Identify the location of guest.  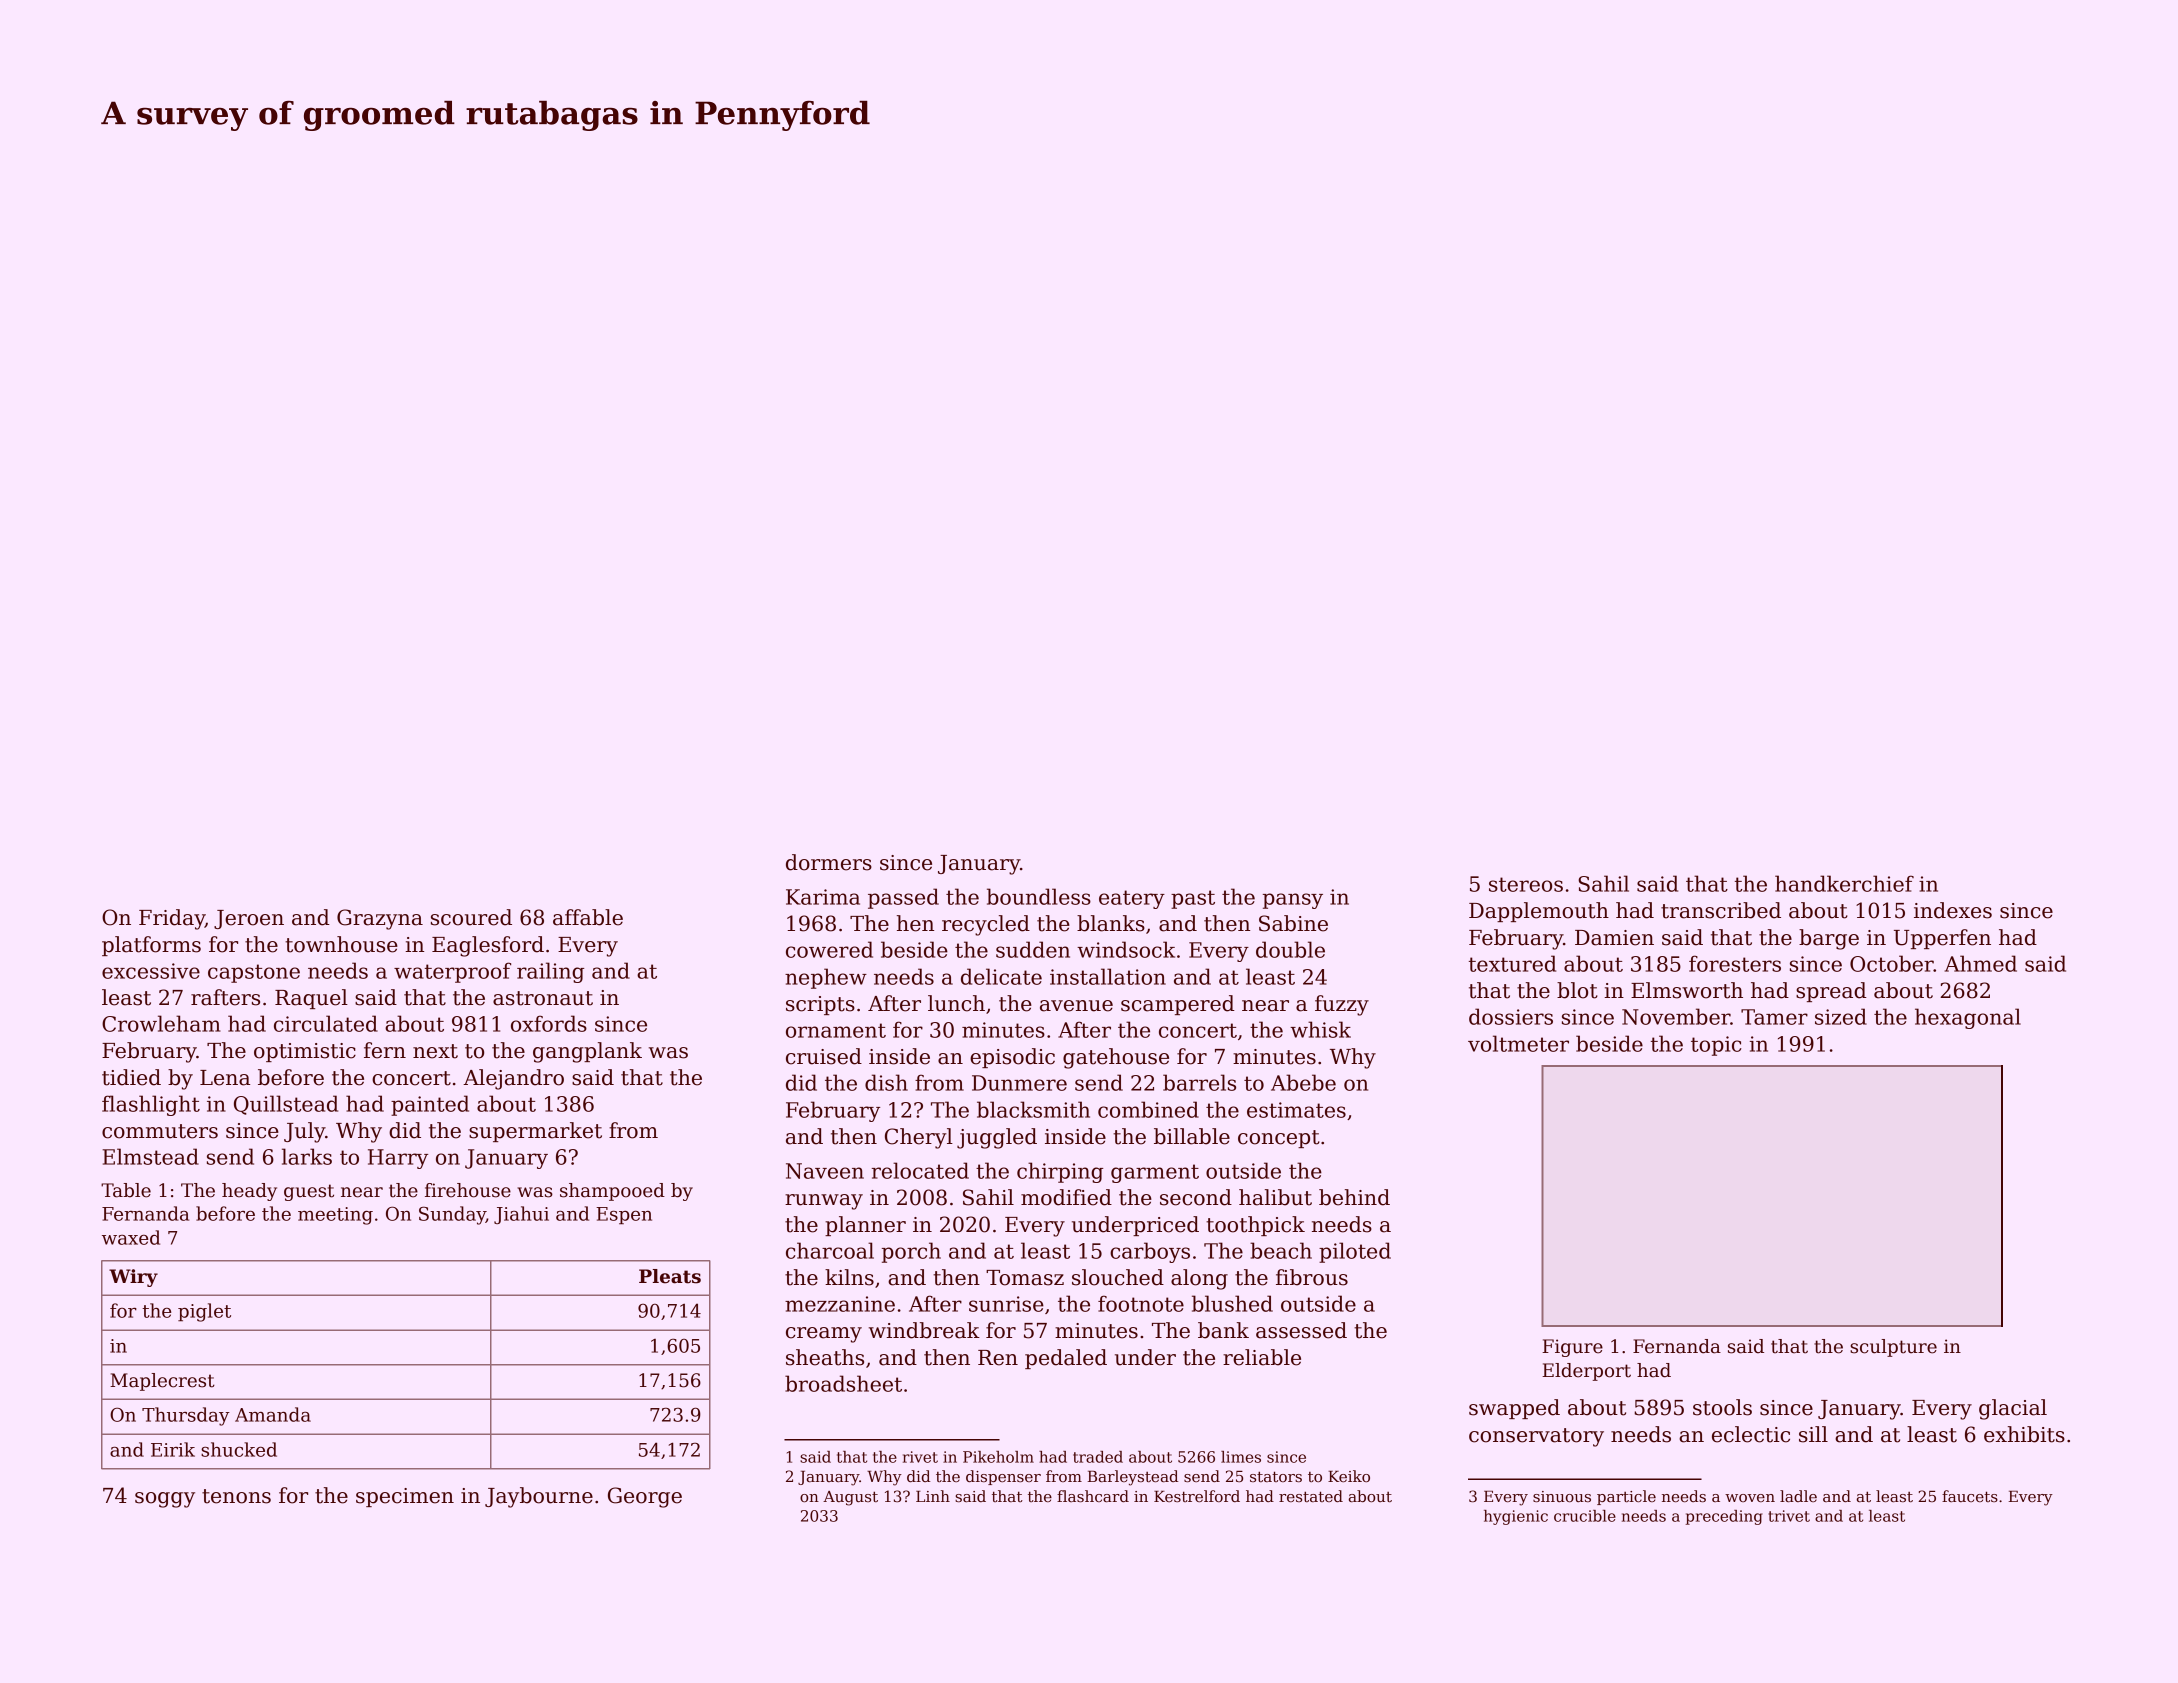
(309, 1192).
